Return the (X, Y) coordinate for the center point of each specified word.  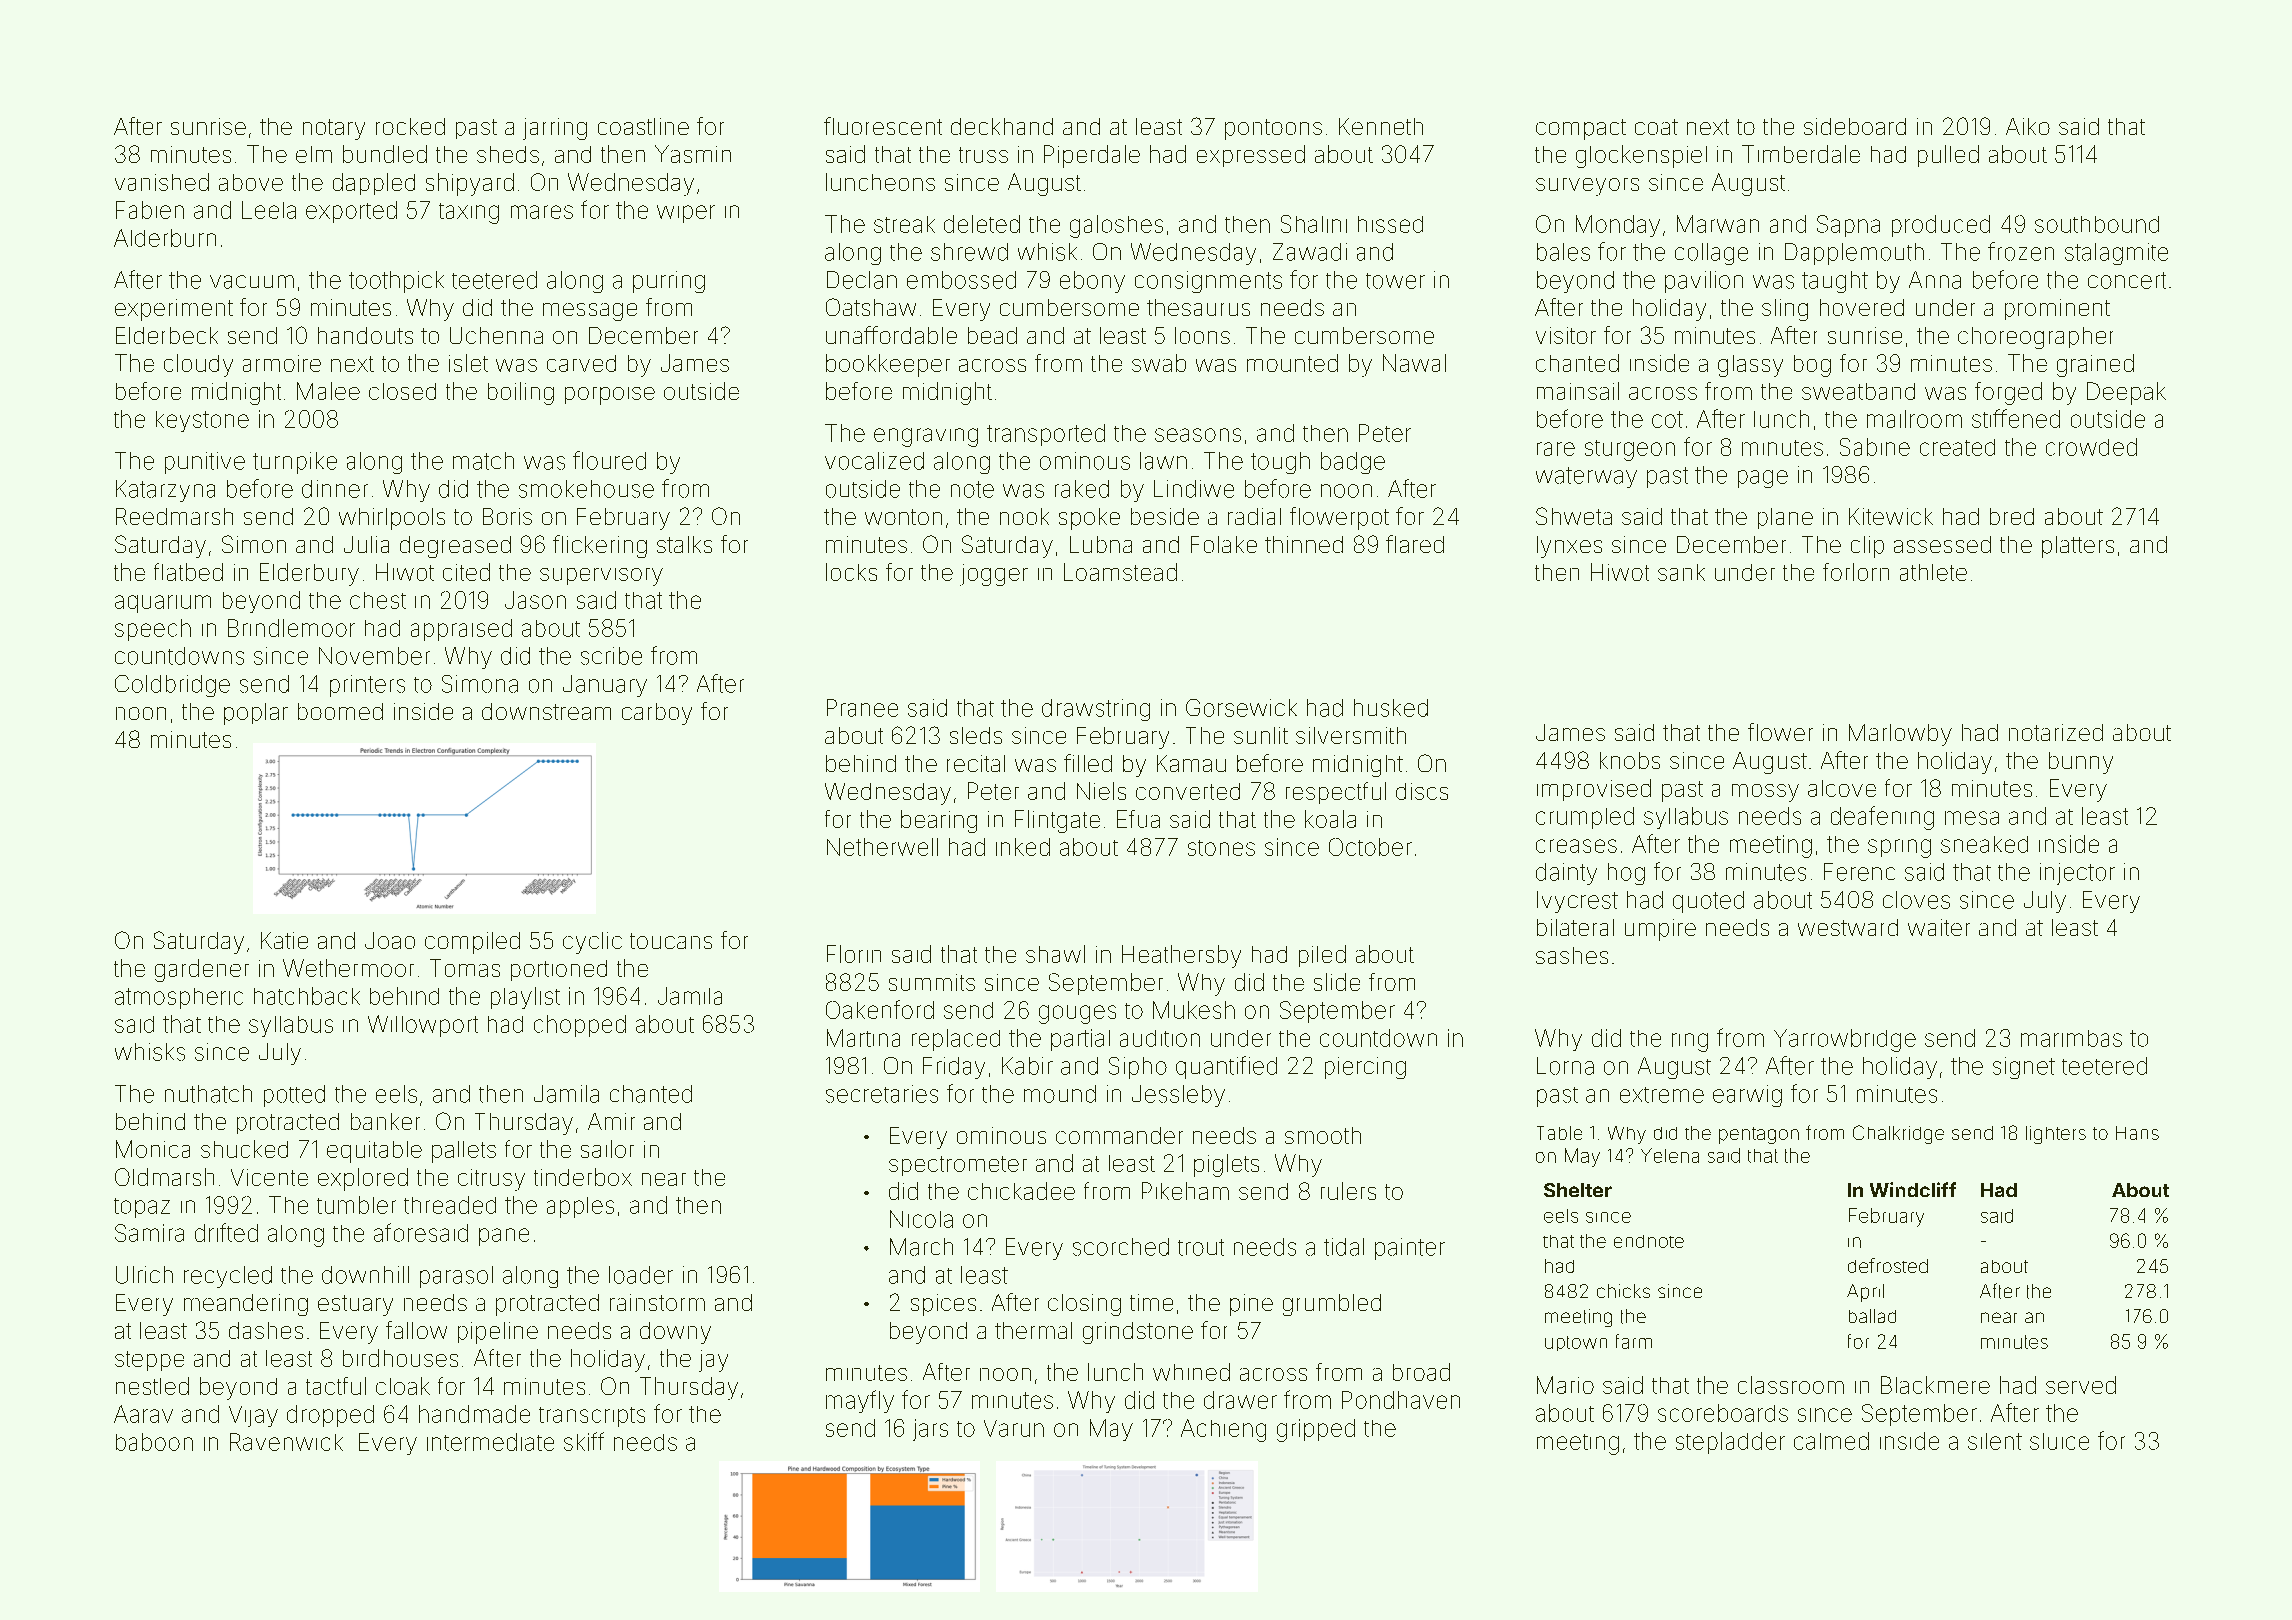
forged (2008, 393)
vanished (162, 182)
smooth (1323, 1135)
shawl (1055, 954)
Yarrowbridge (1845, 1040)
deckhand (1002, 126)
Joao (390, 940)
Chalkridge (1898, 1134)
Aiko (2028, 126)
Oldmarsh (164, 1177)
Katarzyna (165, 491)
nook (1024, 516)
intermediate (490, 1442)
